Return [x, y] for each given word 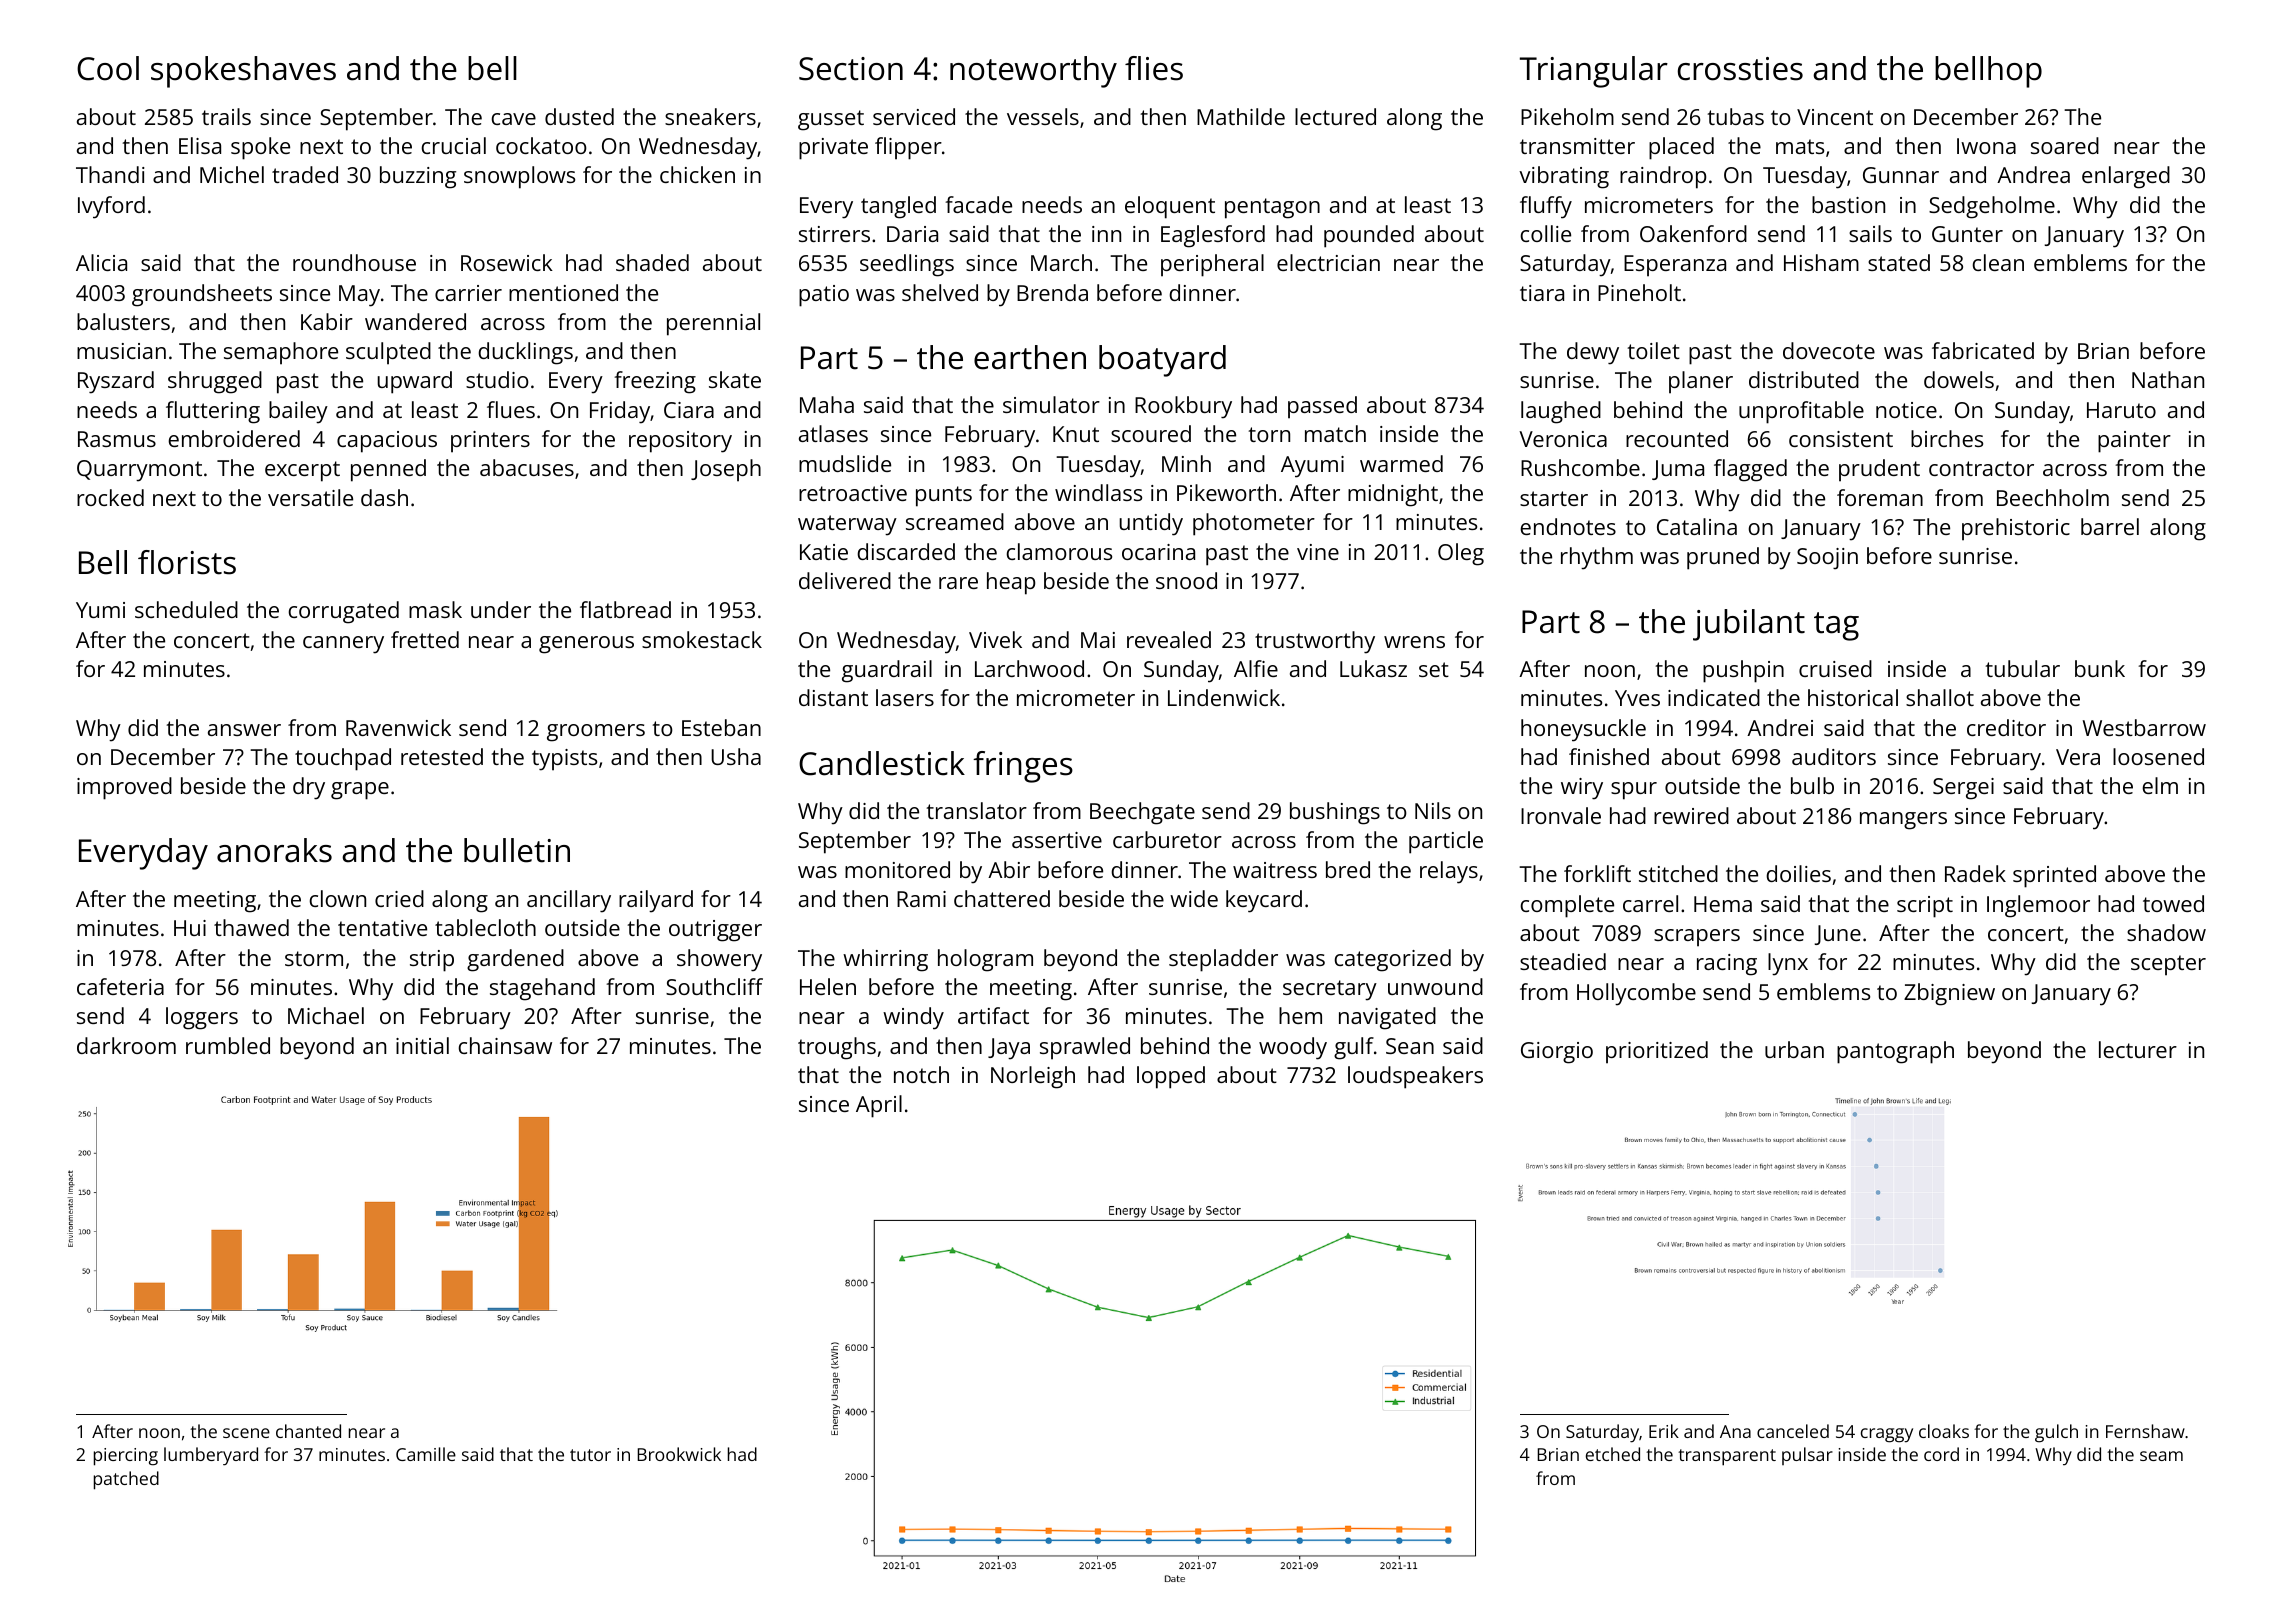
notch [921, 1074]
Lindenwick [1224, 697]
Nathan [2168, 379]
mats [1800, 146]
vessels [1043, 116]
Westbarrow [2144, 727]
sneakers [710, 116]
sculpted [388, 353]
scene [246, 1433]
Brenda [1052, 292]
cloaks [1944, 1431]
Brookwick [679, 1454]
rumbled [228, 1045]
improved [124, 788]
